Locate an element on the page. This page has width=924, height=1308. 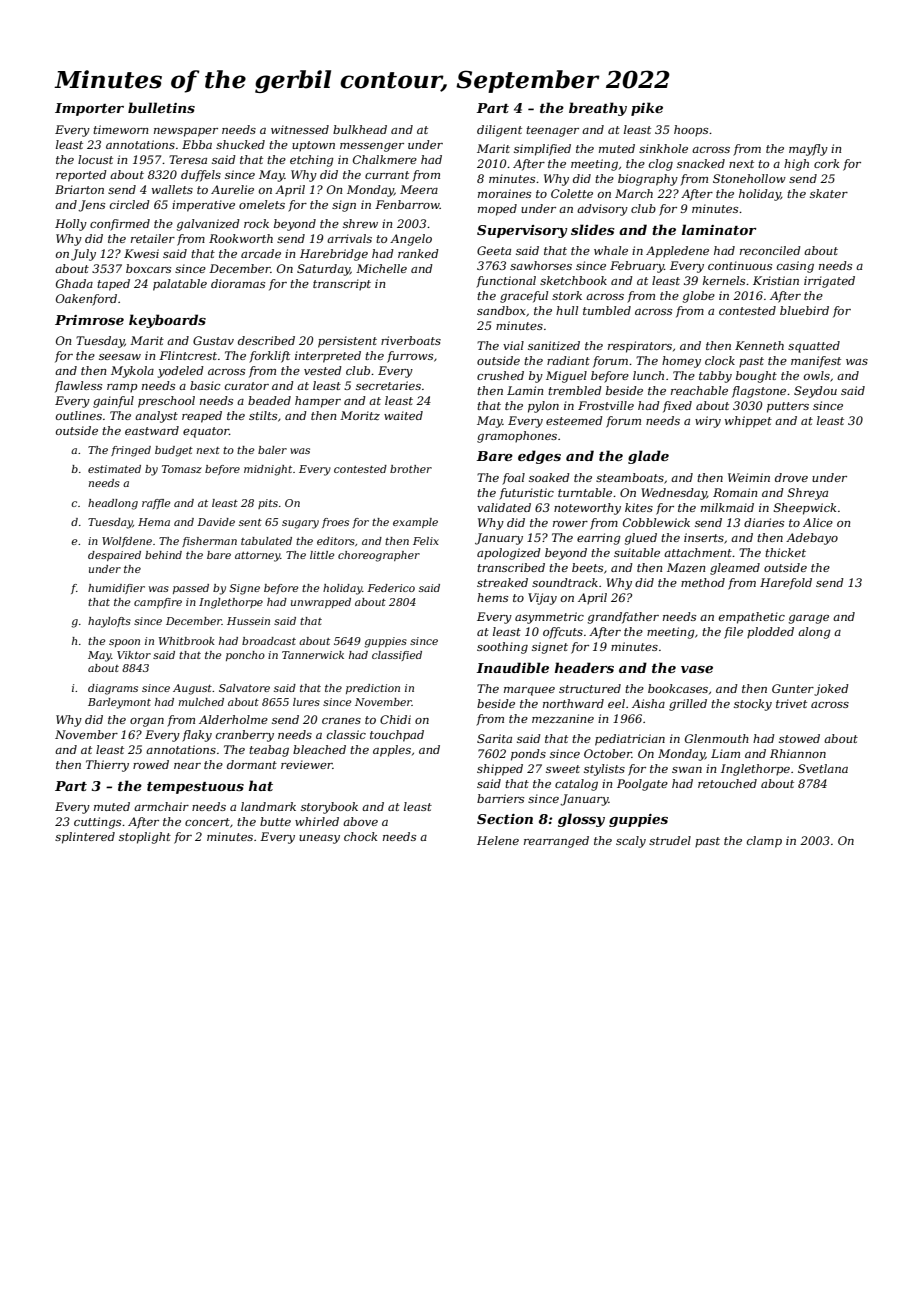
bulkhead is located at coordinates (360, 129).
